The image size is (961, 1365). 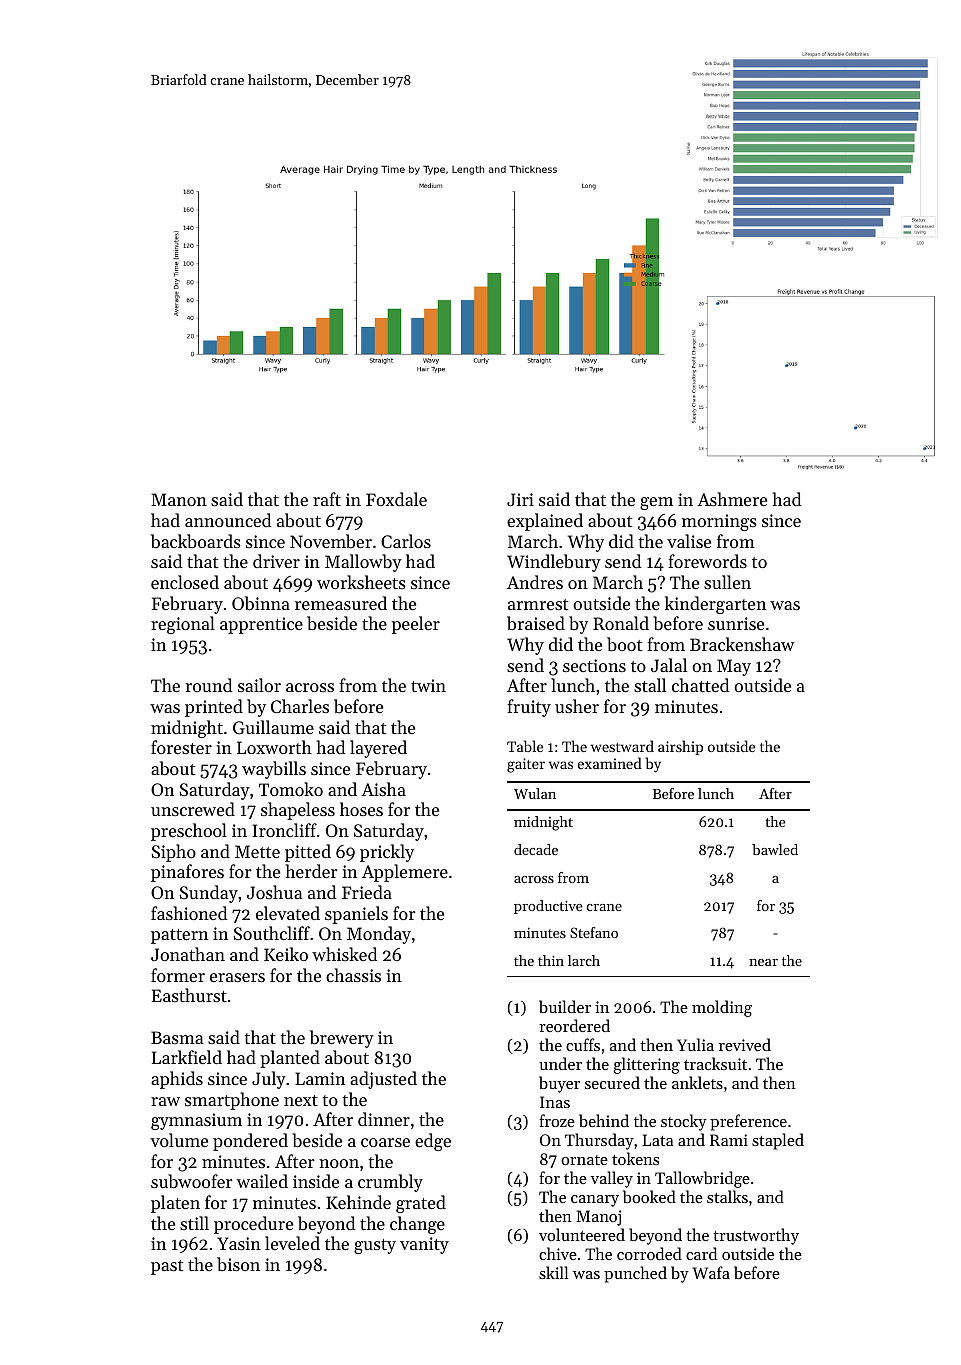 What do you see at coordinates (292, 1243) in the screenshot?
I see `leveled` at bounding box center [292, 1243].
